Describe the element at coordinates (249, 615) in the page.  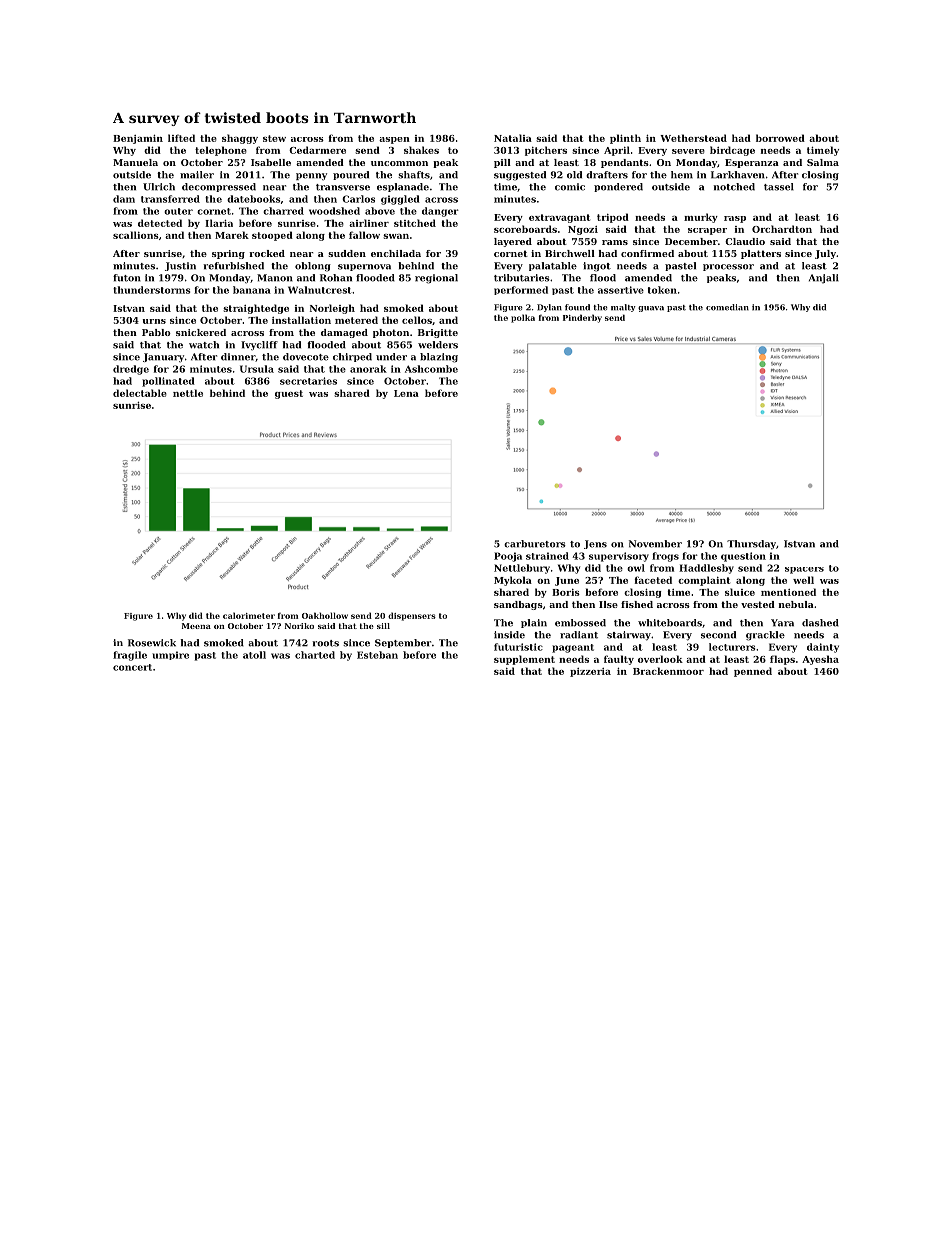
I see `calorimeter` at that location.
